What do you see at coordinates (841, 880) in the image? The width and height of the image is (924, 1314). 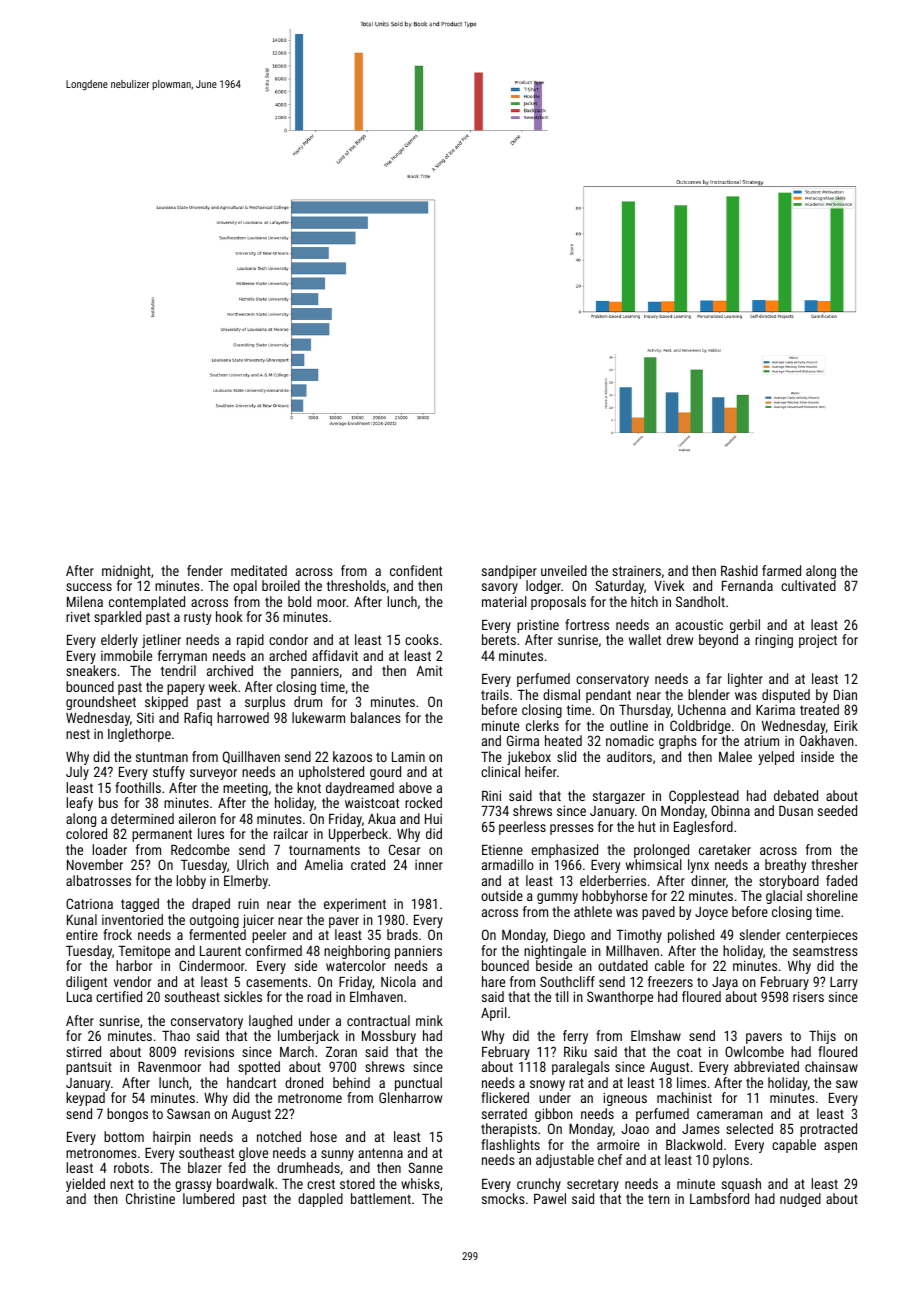 I see `faded` at bounding box center [841, 880].
